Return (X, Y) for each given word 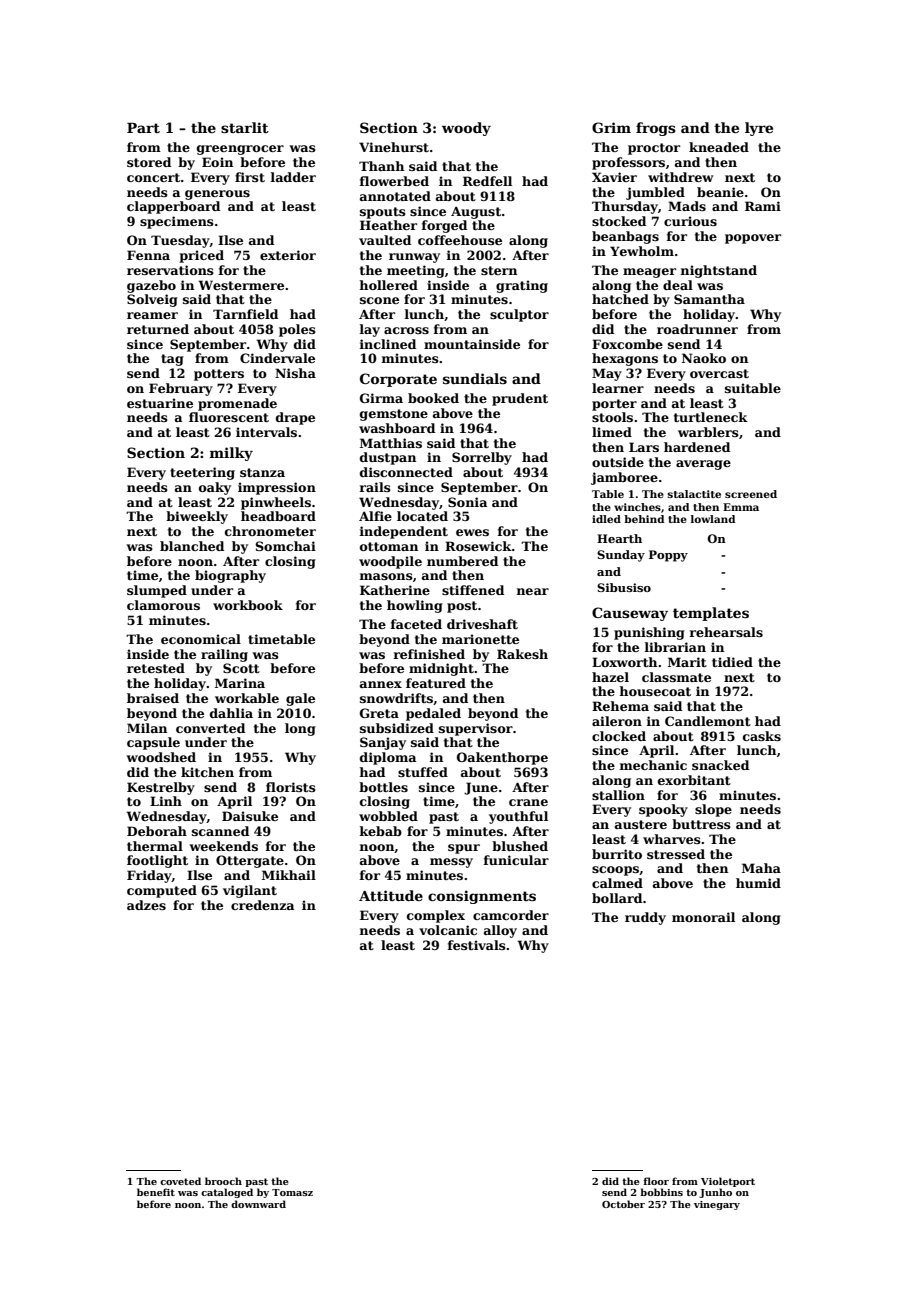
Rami (763, 206)
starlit (245, 127)
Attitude (391, 895)
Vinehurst (394, 147)
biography (230, 576)
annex (381, 684)
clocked (619, 736)
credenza (262, 905)
